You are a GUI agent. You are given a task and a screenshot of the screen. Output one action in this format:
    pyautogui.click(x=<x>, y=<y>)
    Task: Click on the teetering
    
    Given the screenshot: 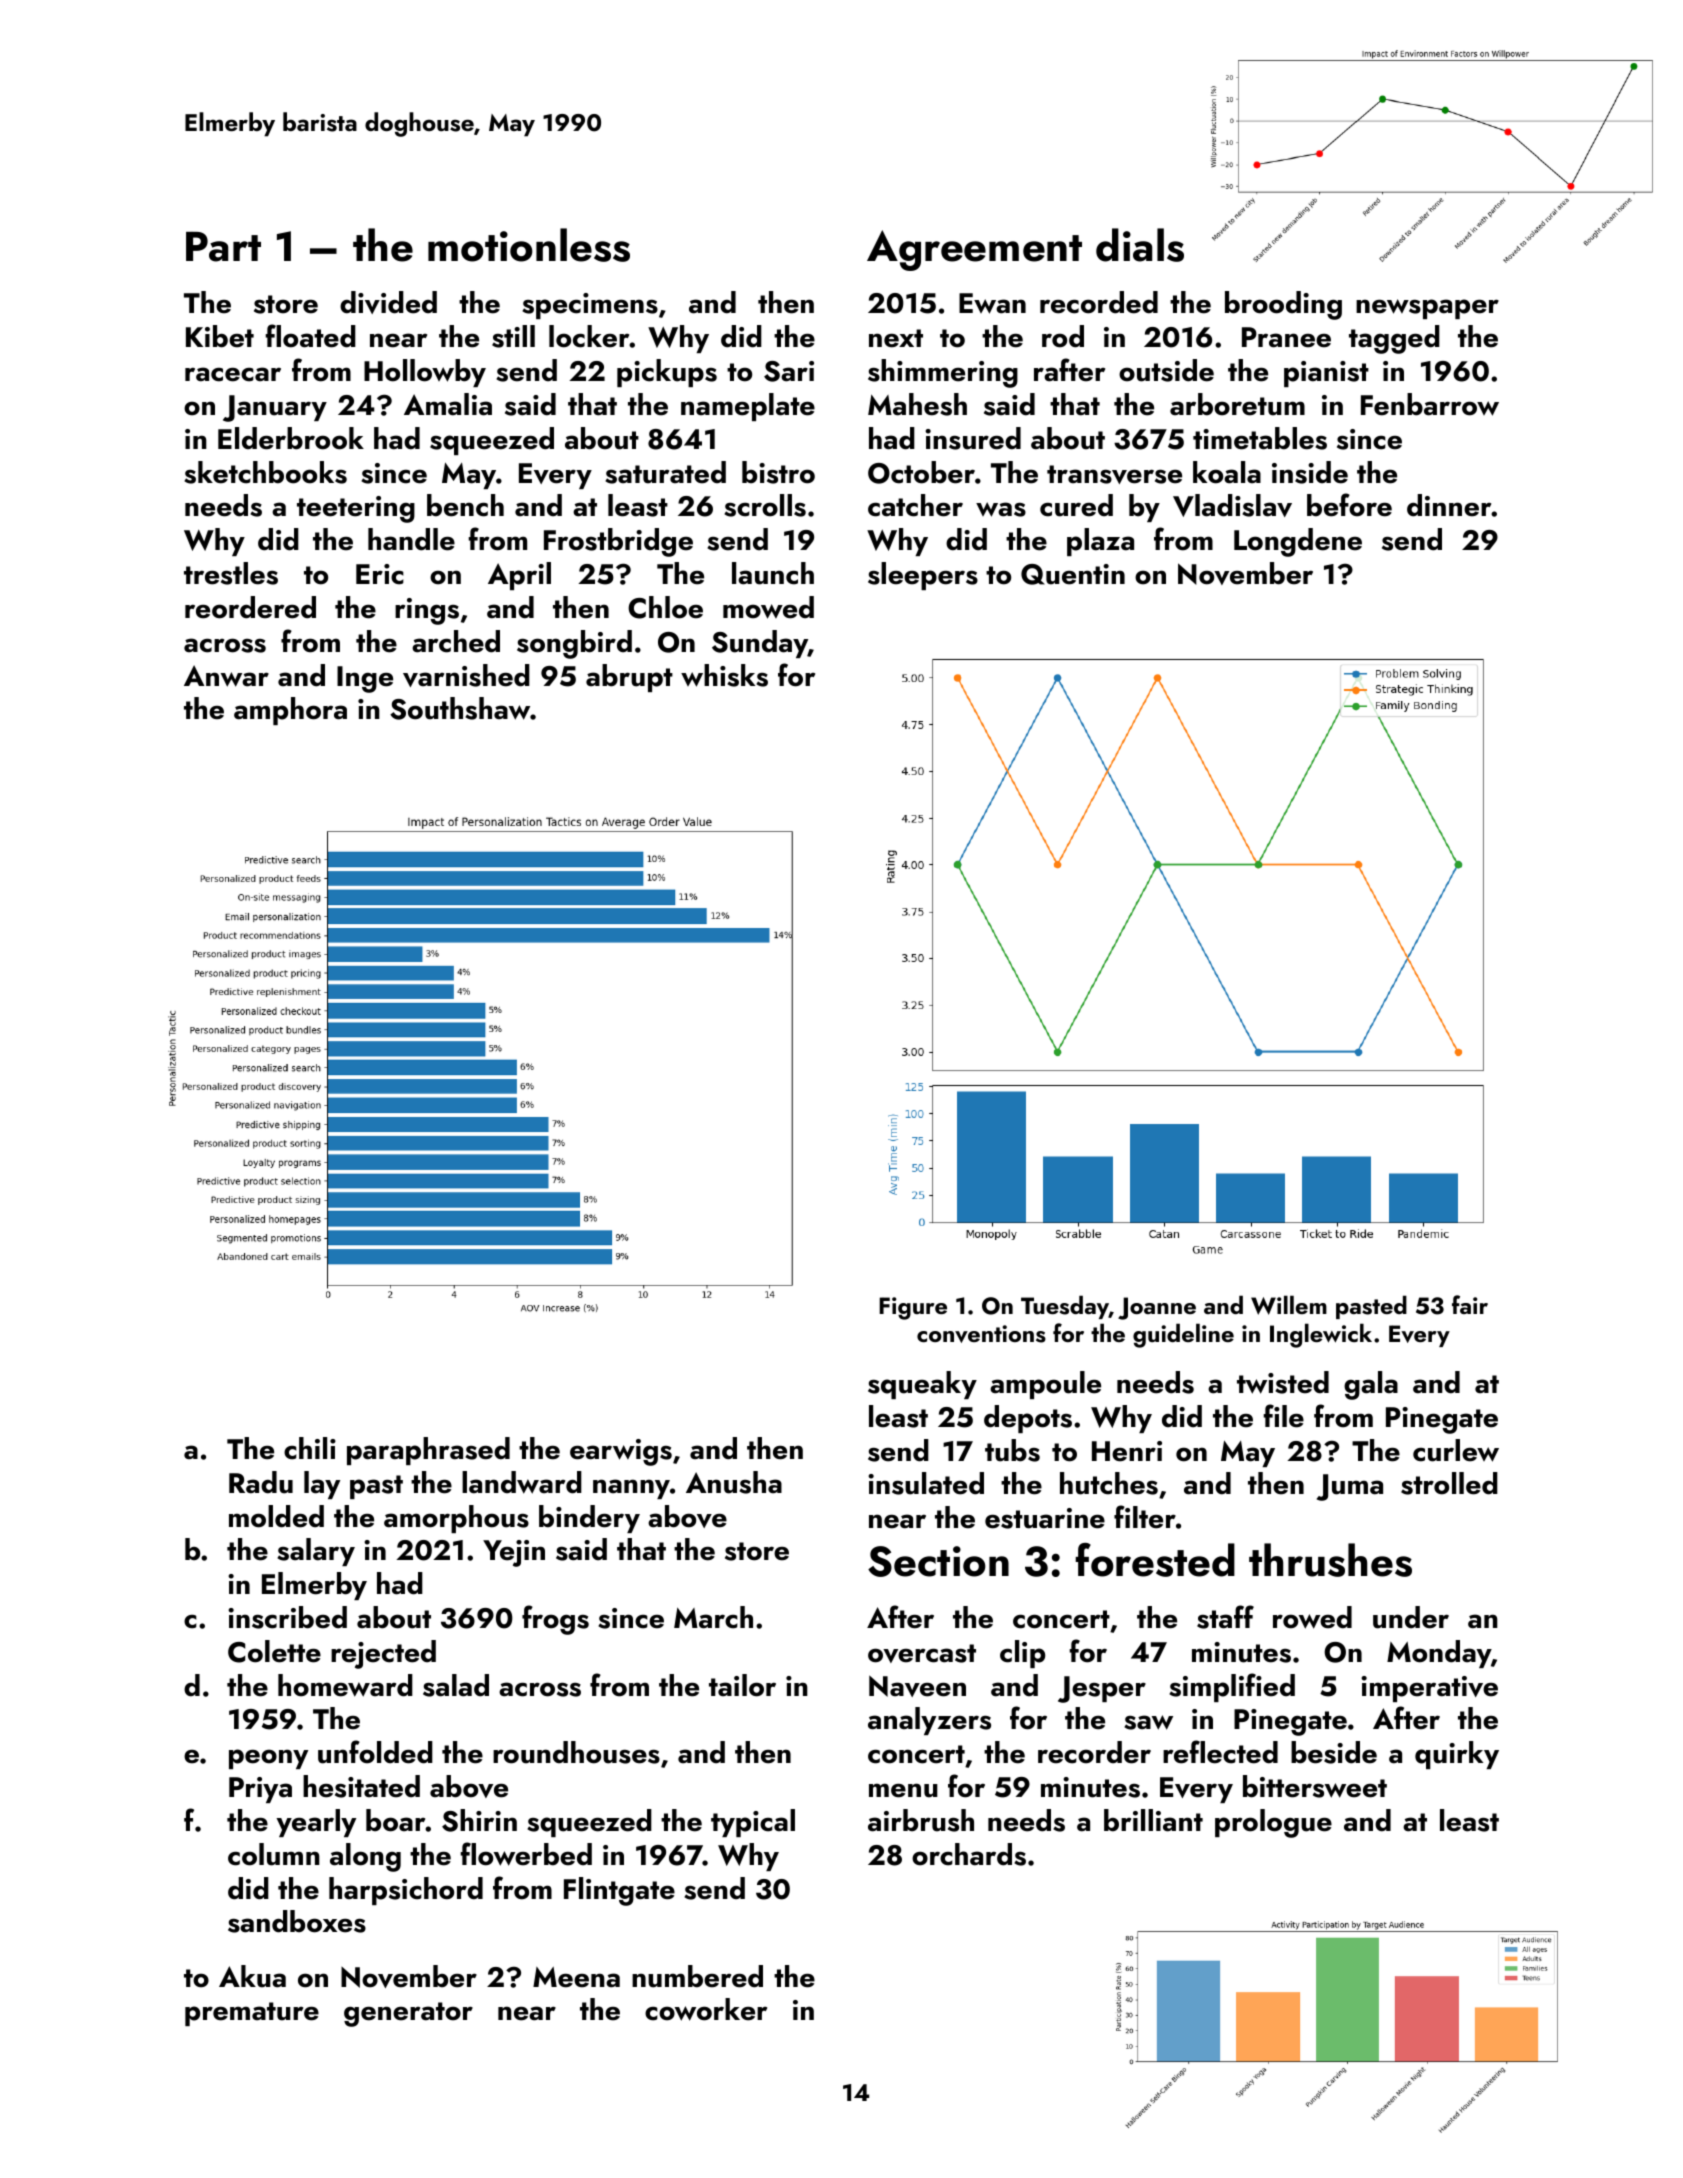 What is the action you would take?
    pyautogui.click(x=356, y=509)
